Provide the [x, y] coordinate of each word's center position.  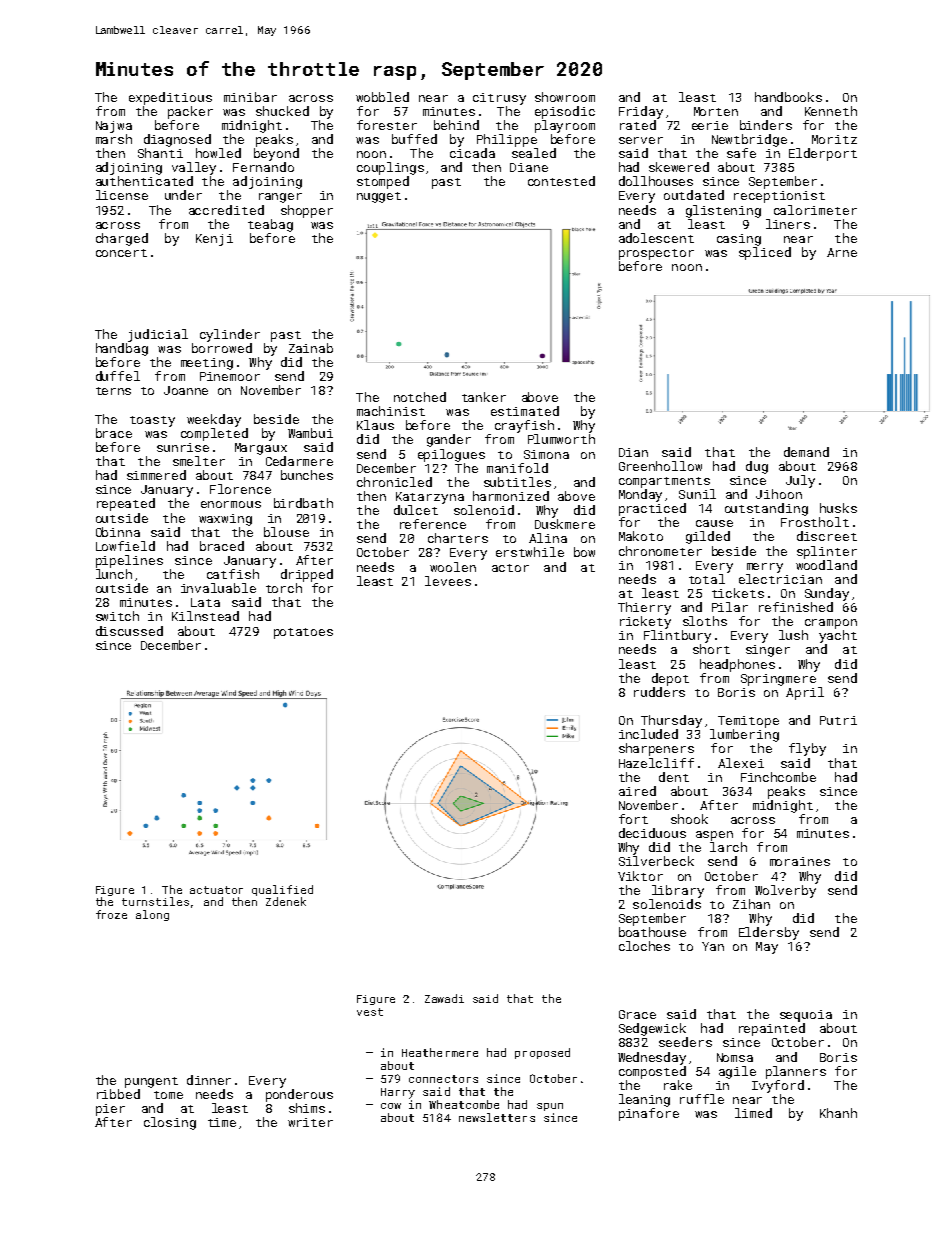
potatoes [303, 633]
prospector [656, 254]
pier [110, 1110]
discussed [129, 631]
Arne [842, 252]
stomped [383, 182]
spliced [765, 253]
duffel [118, 376]
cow [391, 1106]
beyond [276, 154]
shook [689, 819]
